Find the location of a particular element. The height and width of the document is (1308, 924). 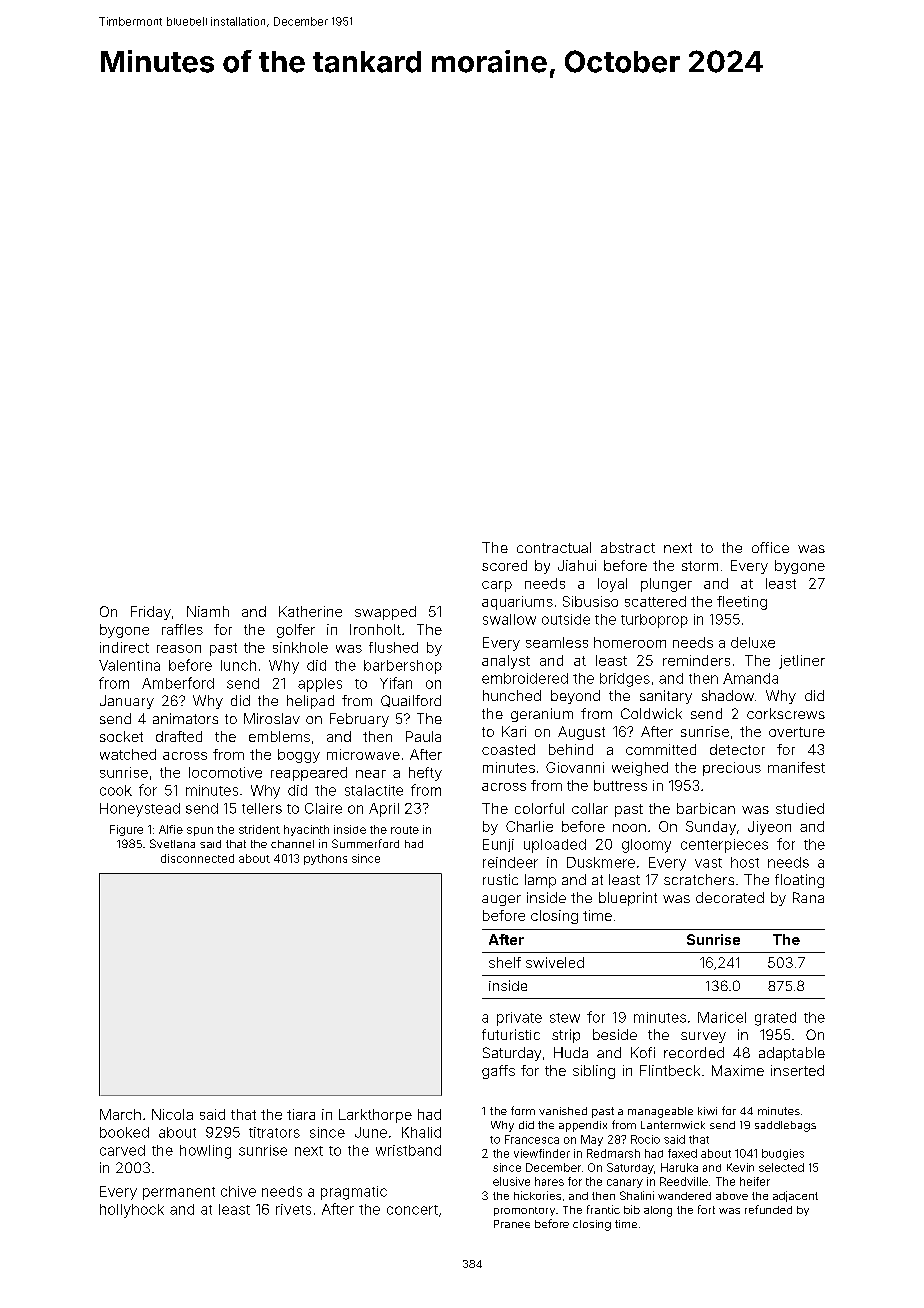

Kevin is located at coordinates (740, 1167).
